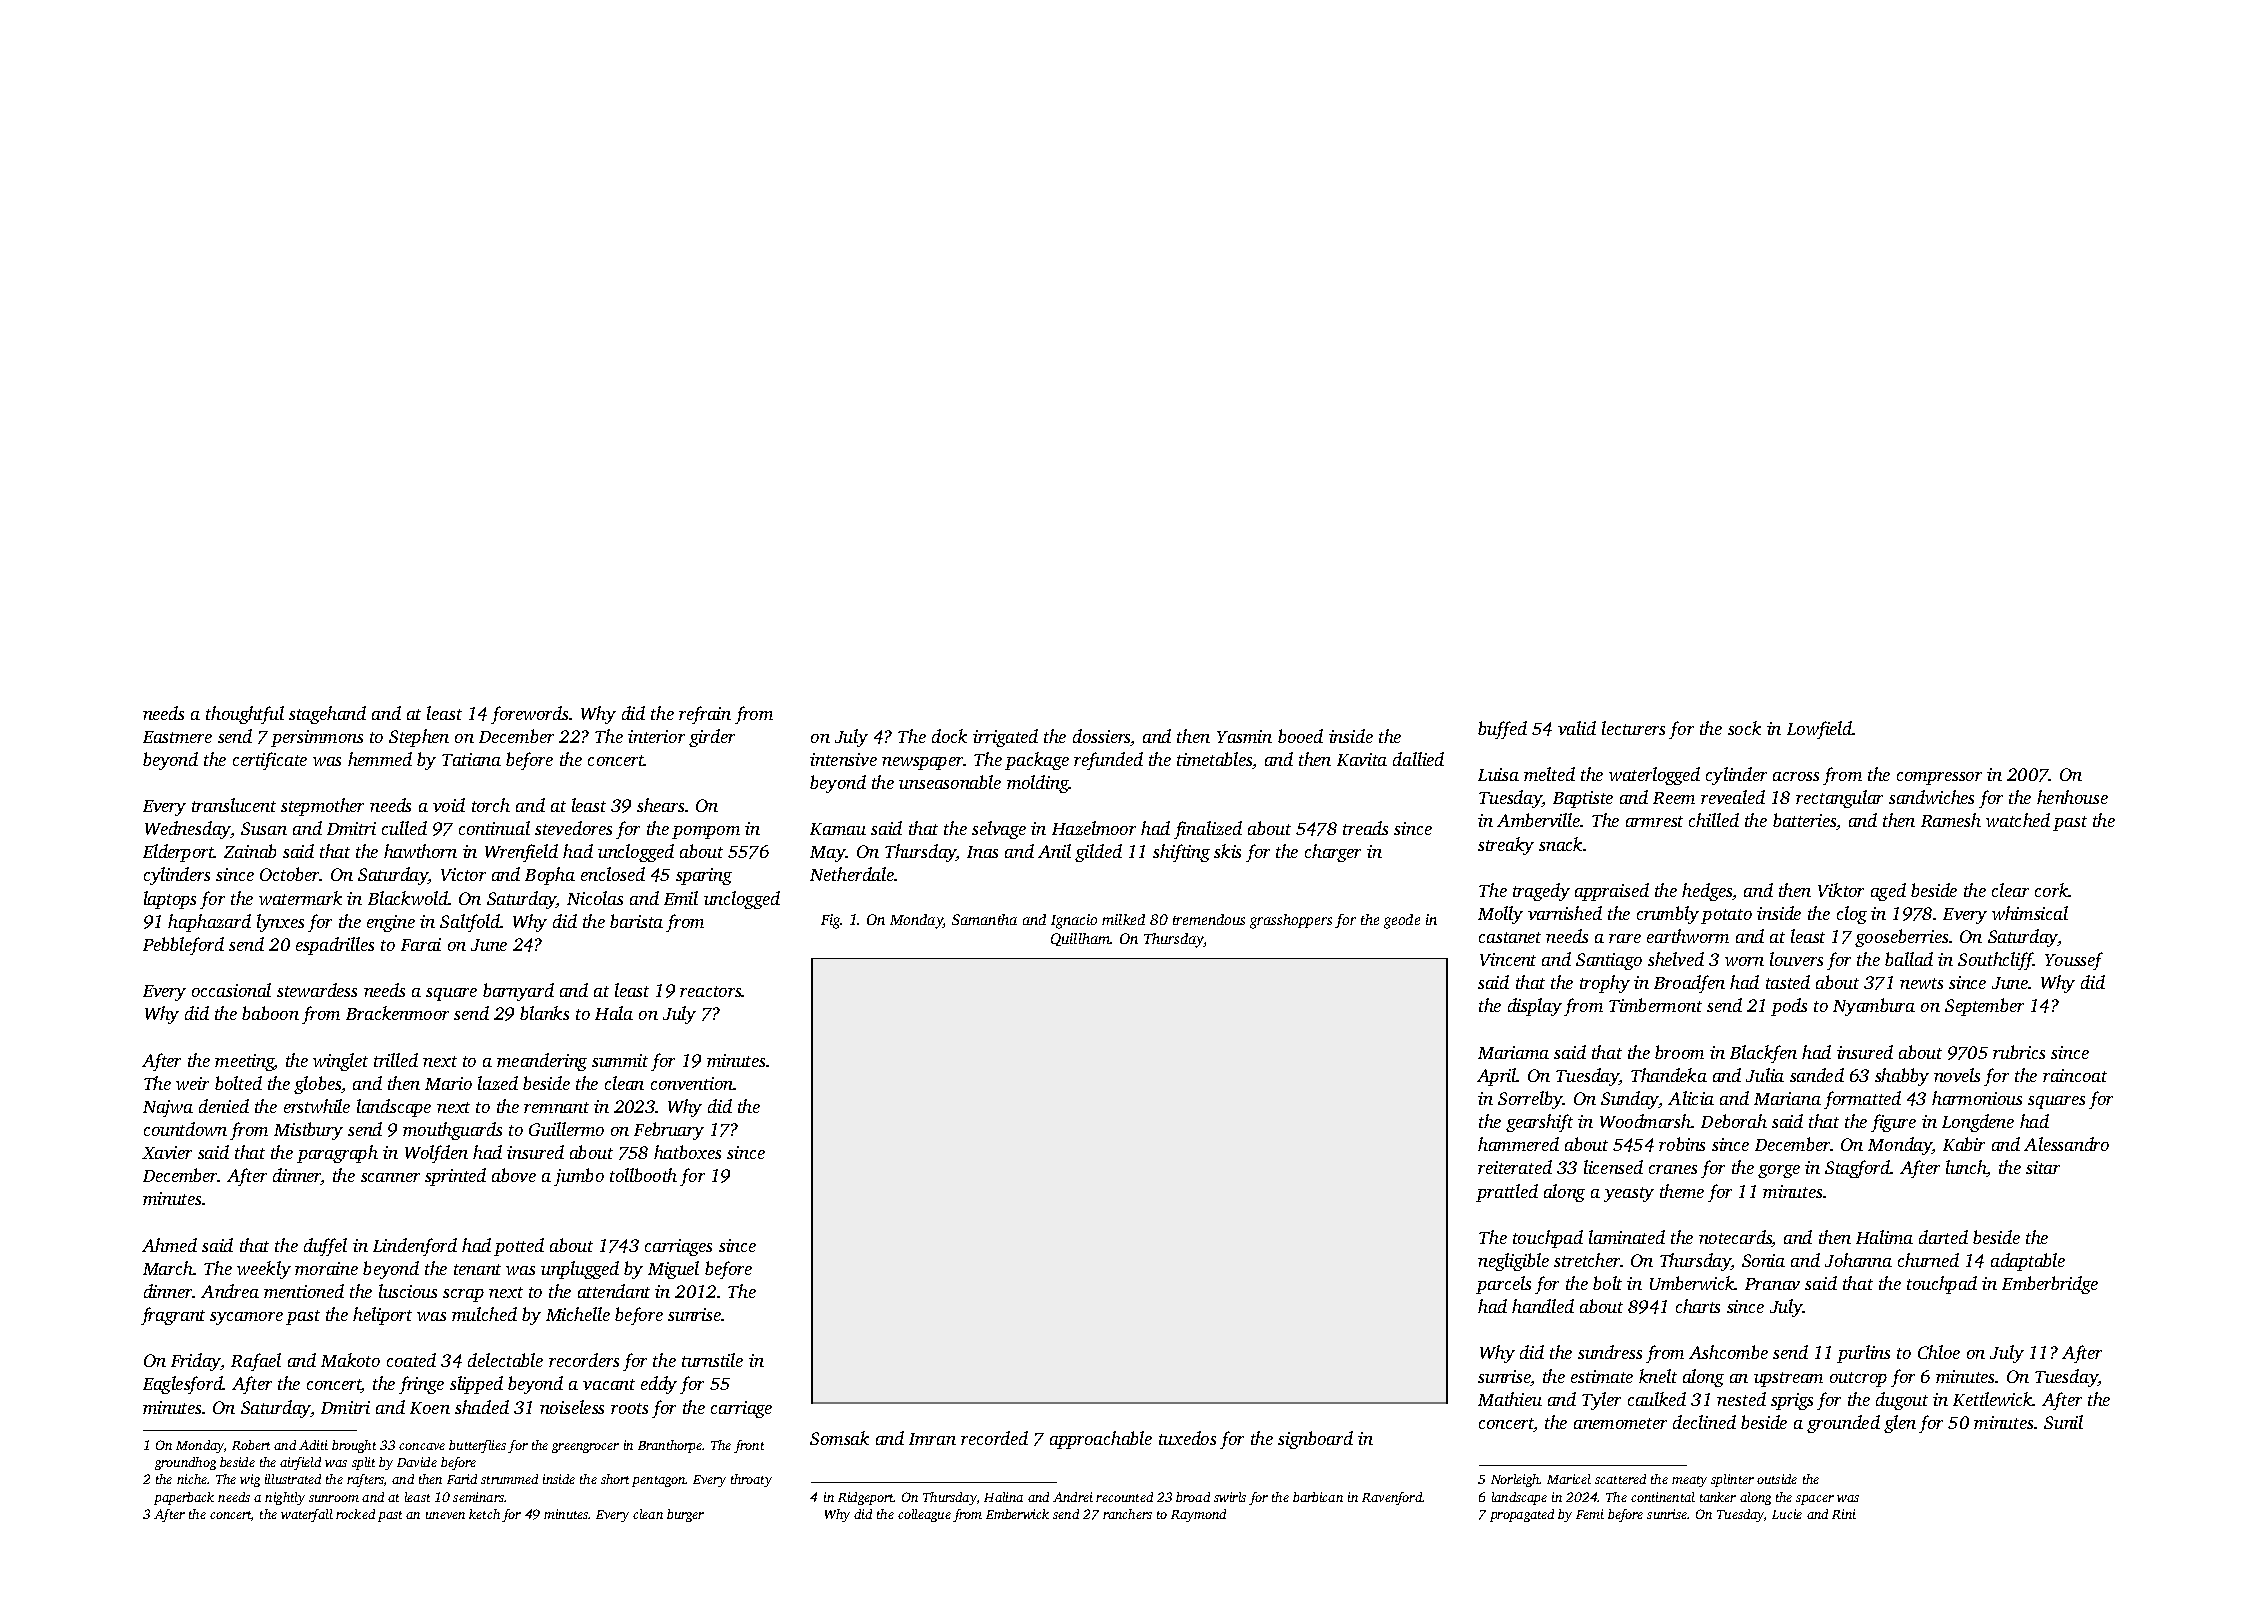 The height and width of the screenshot is (1598, 2259). I want to click on Robert, so click(251, 1445).
